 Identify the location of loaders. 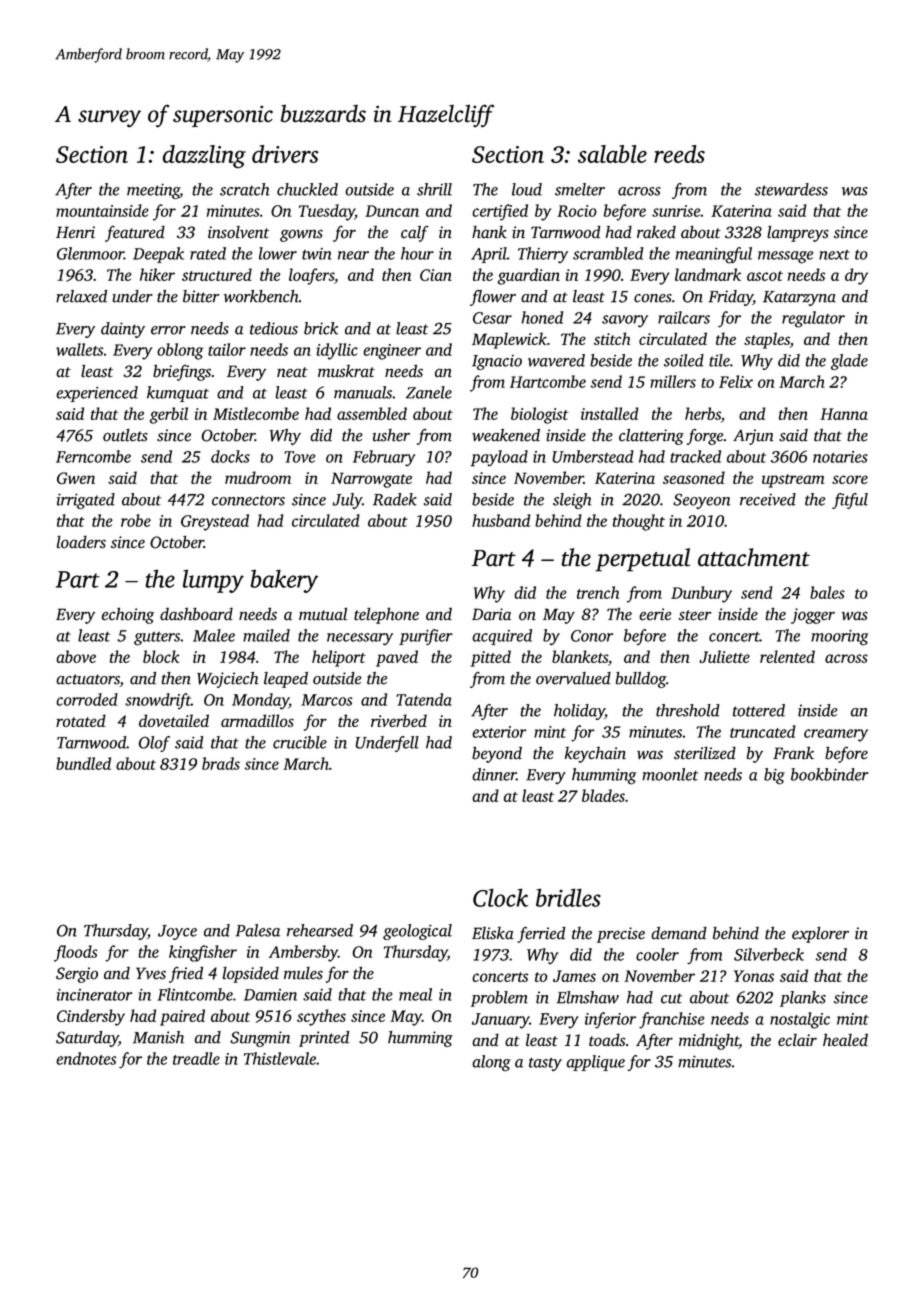
(81, 542).
